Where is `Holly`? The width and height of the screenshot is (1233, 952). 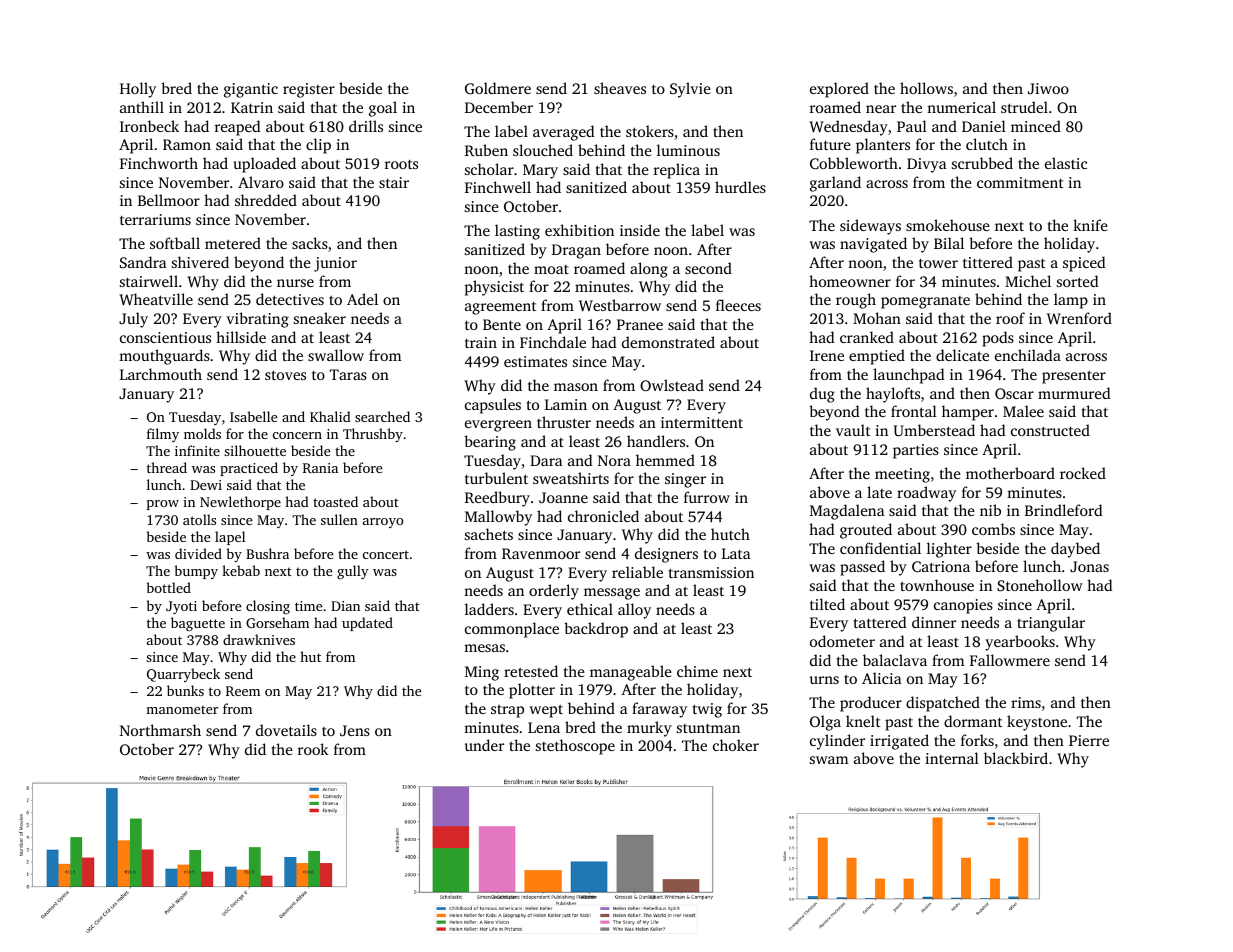
Holly is located at coordinates (138, 90).
